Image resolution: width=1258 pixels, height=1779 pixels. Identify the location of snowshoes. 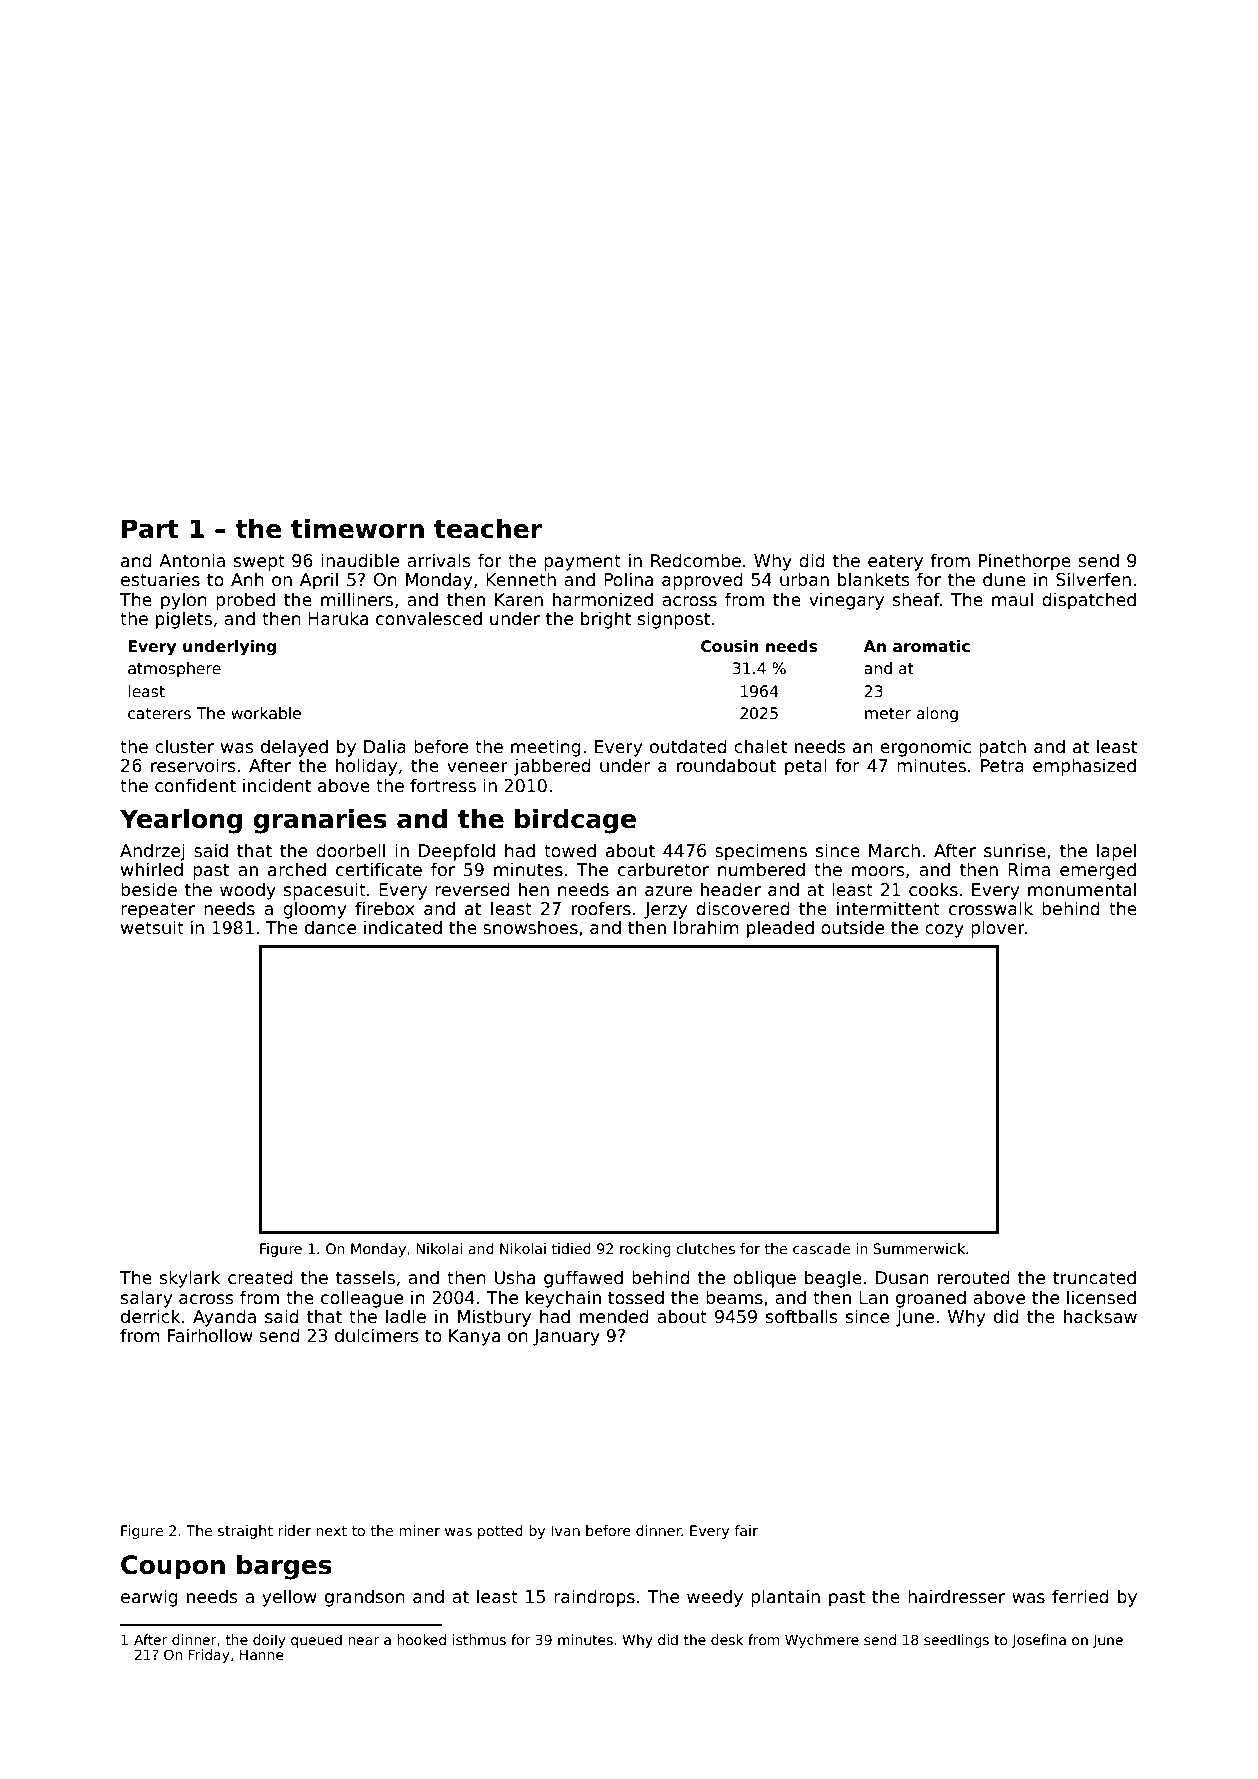
(530, 927).
